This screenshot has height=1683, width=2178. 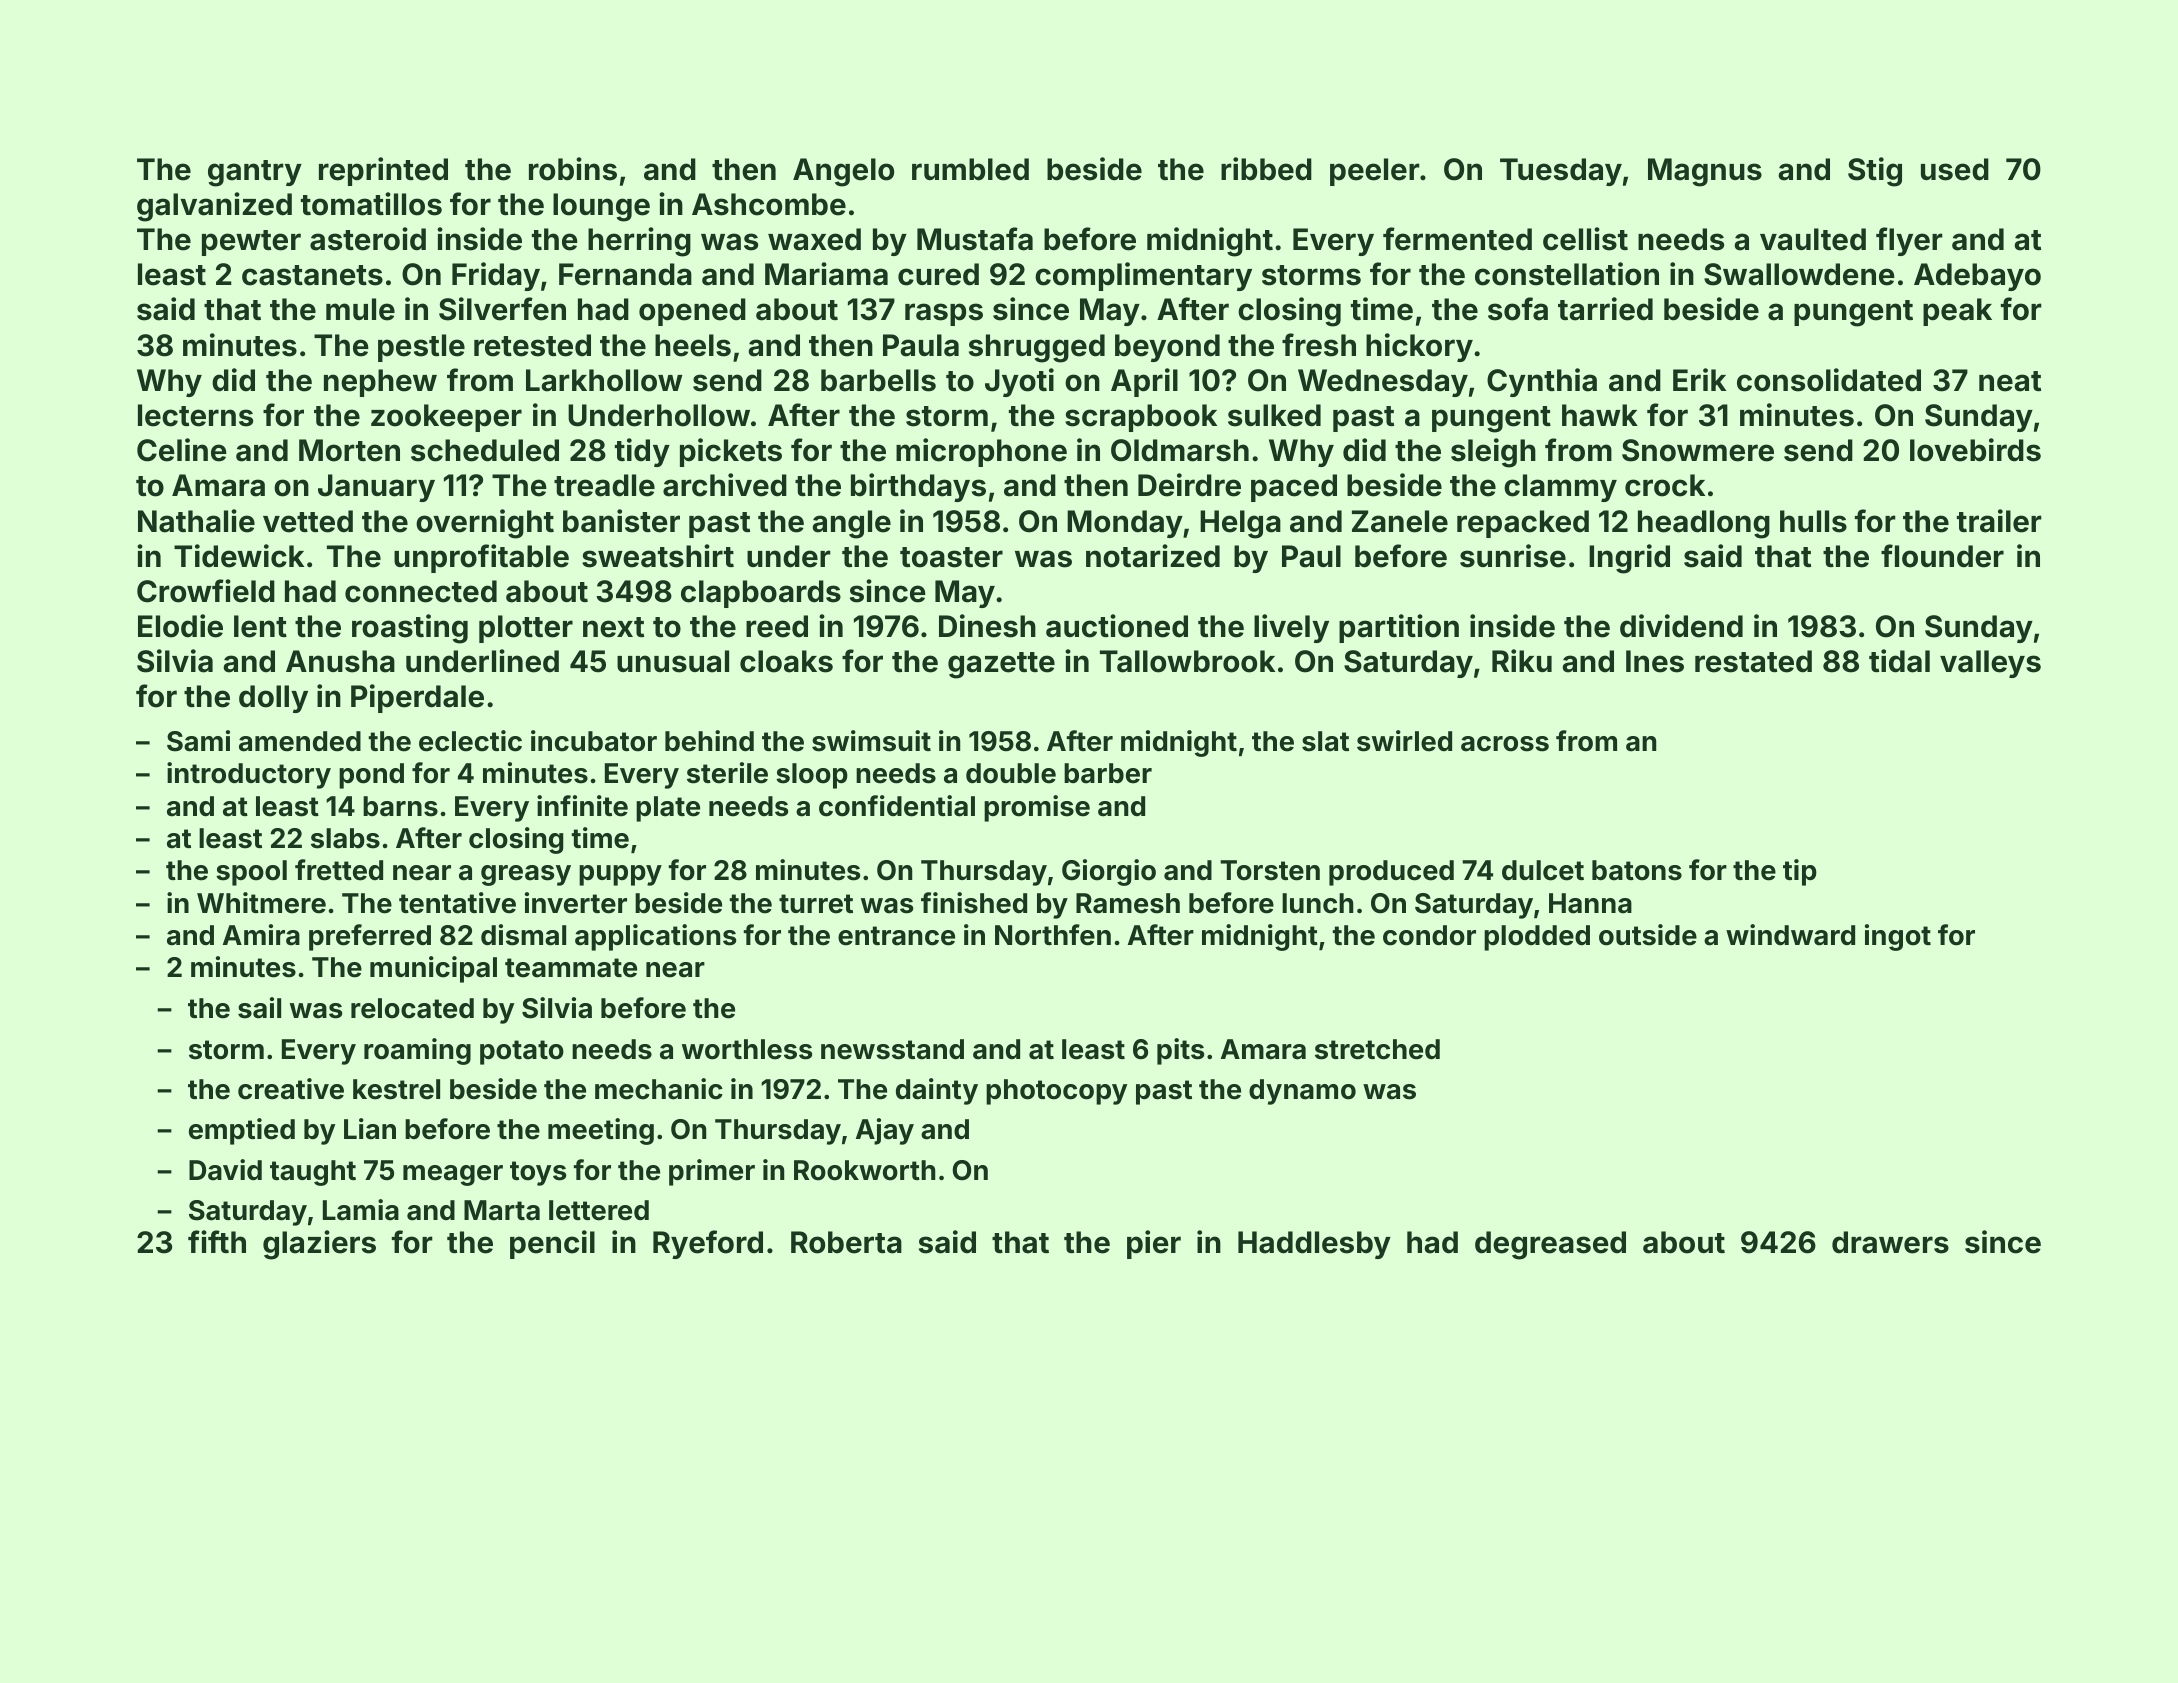 I want to click on rumbled, so click(x=970, y=169).
